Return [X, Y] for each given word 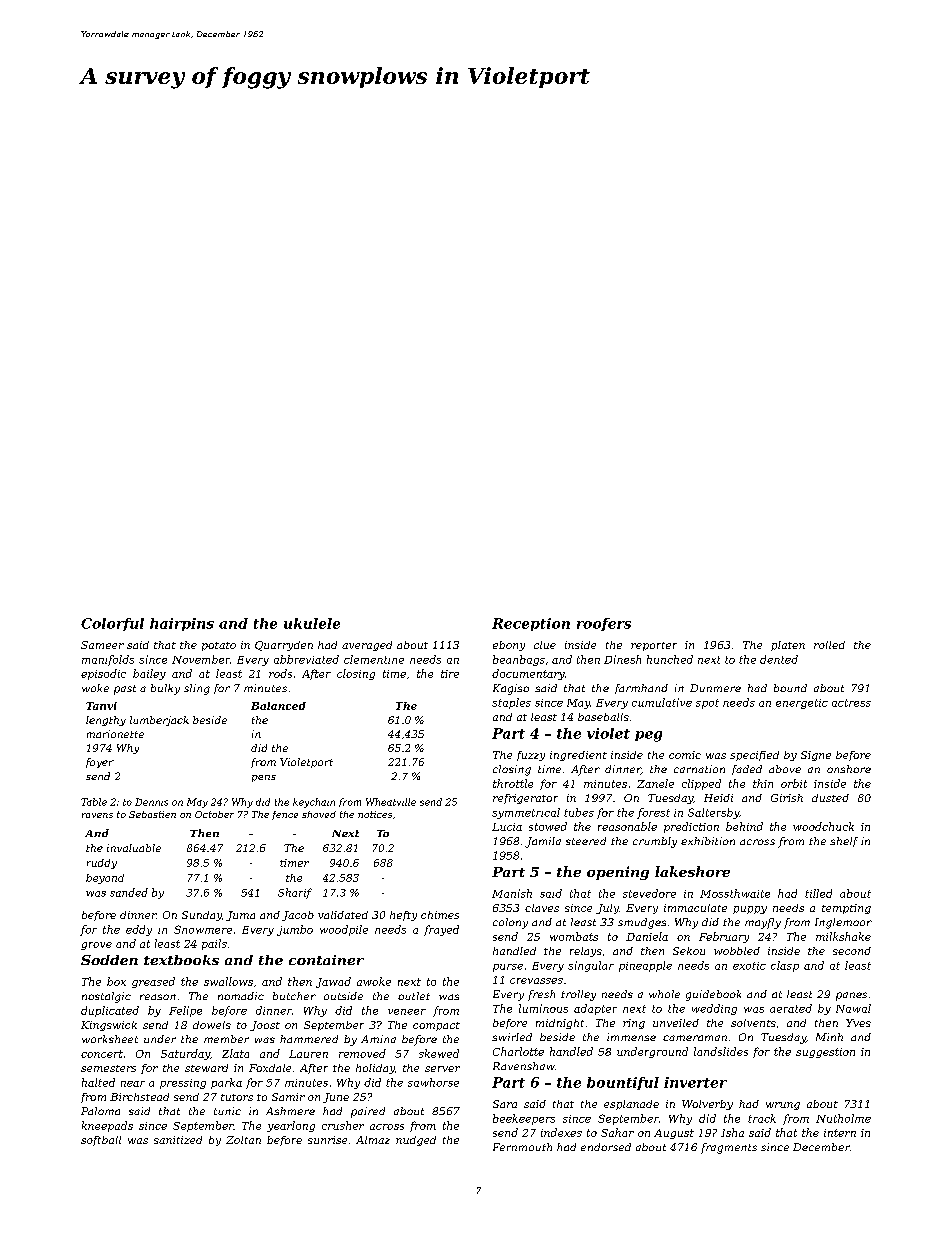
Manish [512, 893]
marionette [115, 734]
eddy [139, 930]
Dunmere [715, 688]
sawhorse [433, 1082]
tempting [846, 909]
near [133, 1084]
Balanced [278, 706]
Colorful [112, 624]
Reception [531, 624]
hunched [670, 659]
